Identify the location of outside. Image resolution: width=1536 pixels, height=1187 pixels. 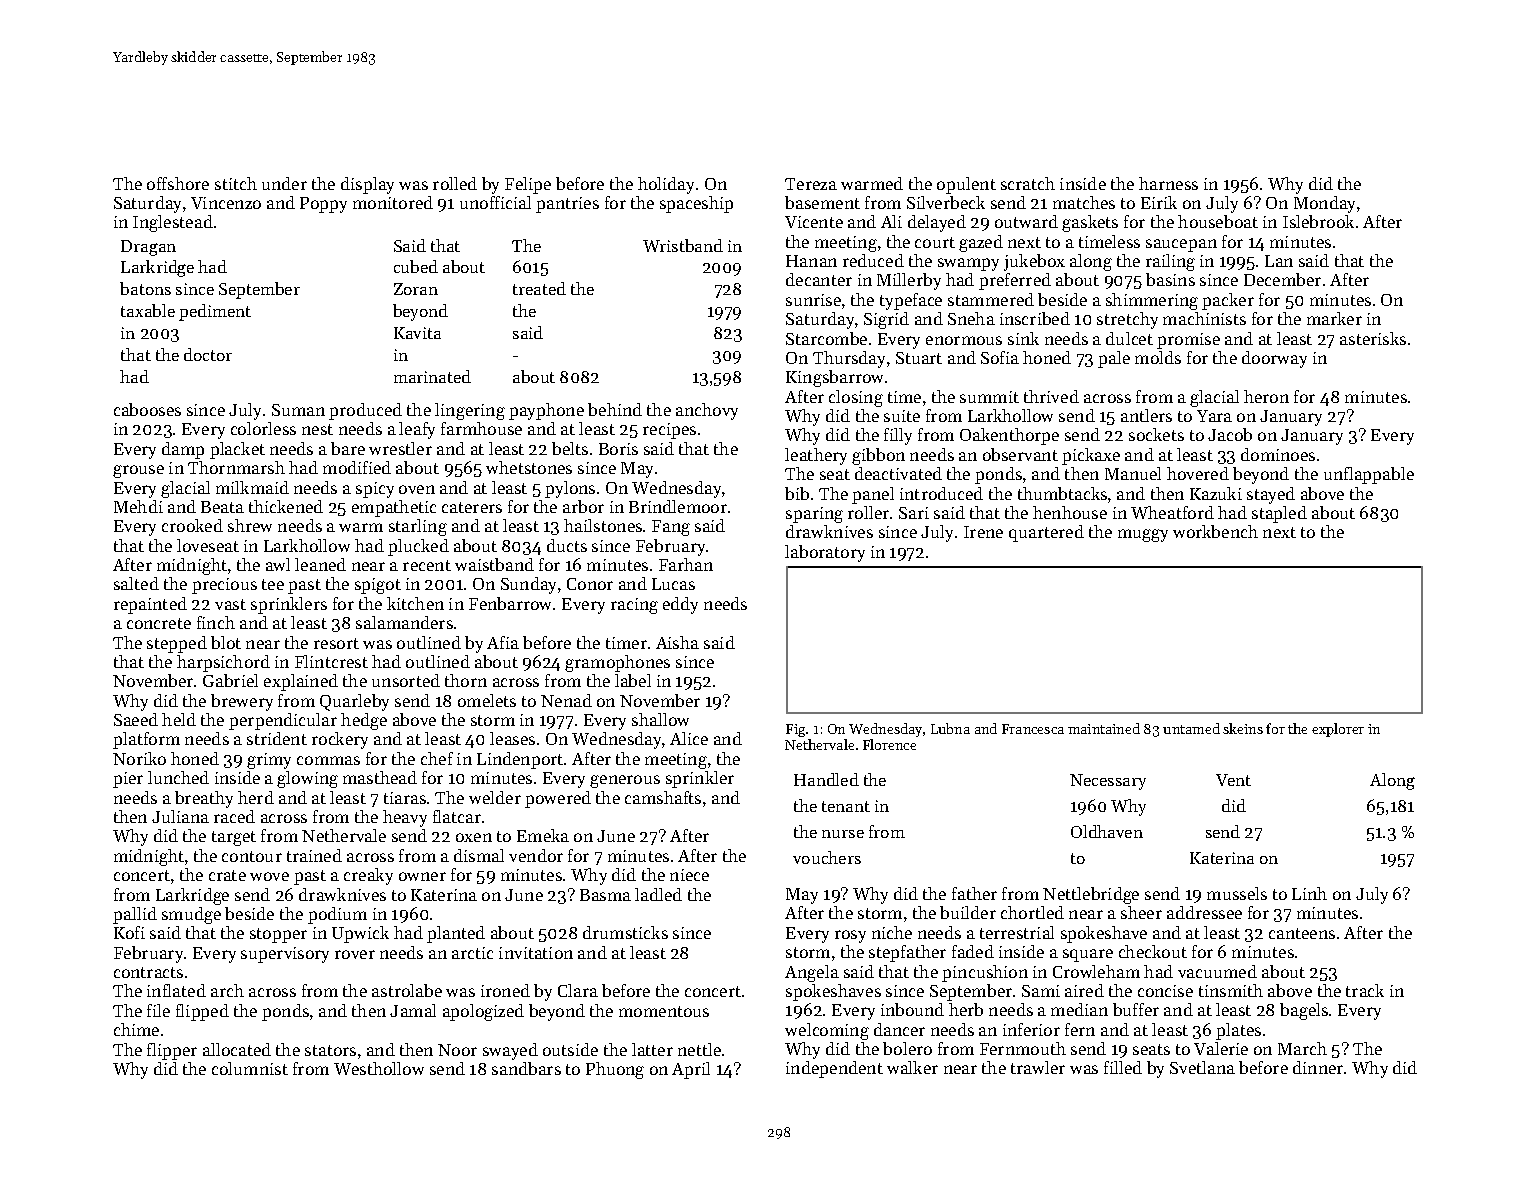
(570, 1049).
